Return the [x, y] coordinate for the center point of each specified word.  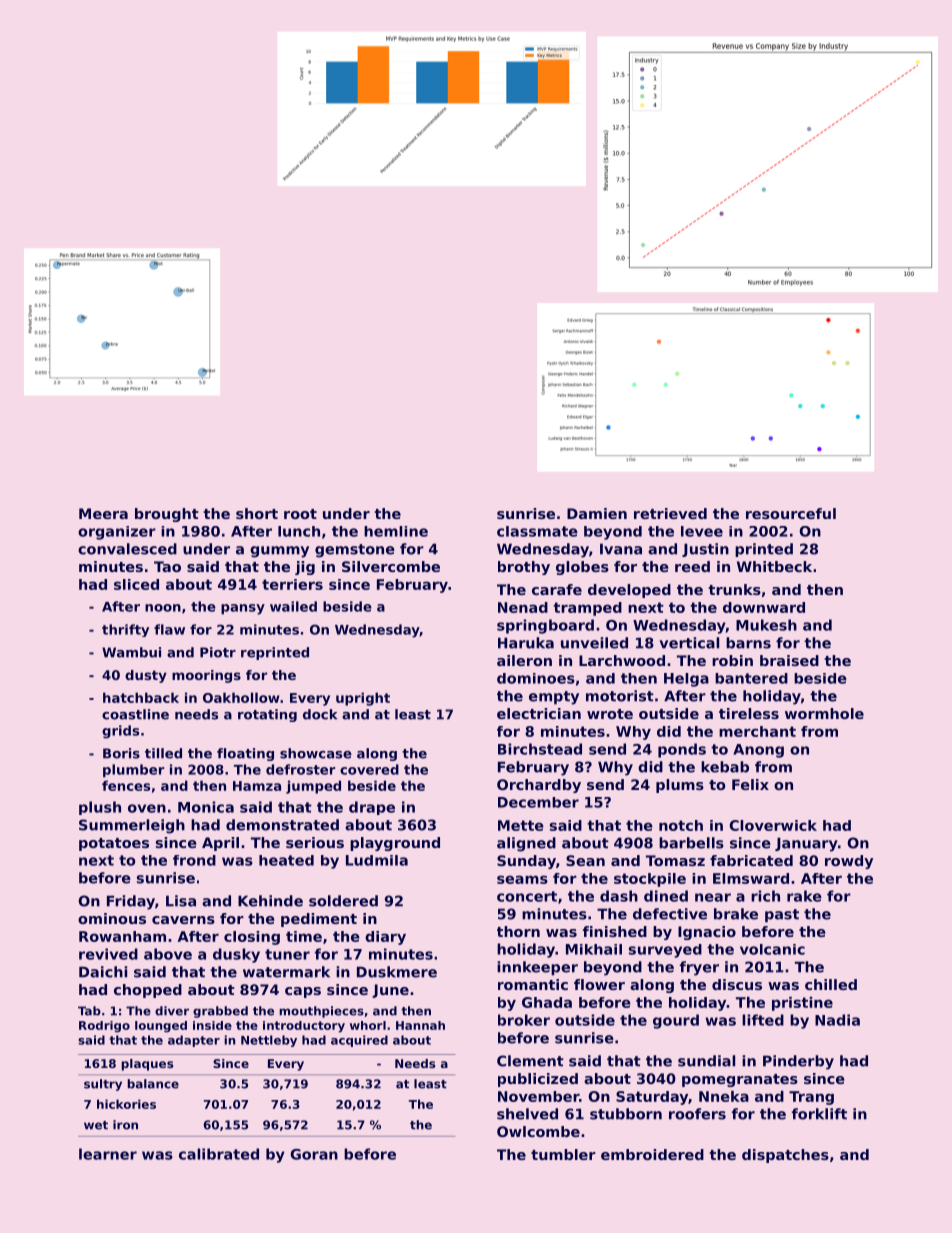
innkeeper [537, 968]
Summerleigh [132, 826]
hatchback [141, 697]
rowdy [849, 862]
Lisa [181, 901]
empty [554, 698]
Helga [686, 680]
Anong [758, 751]
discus [737, 984]
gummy [279, 552]
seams [522, 879]
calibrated [219, 1154]
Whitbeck [774, 566]
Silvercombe [391, 566]
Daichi [103, 972]
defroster [300, 769]
